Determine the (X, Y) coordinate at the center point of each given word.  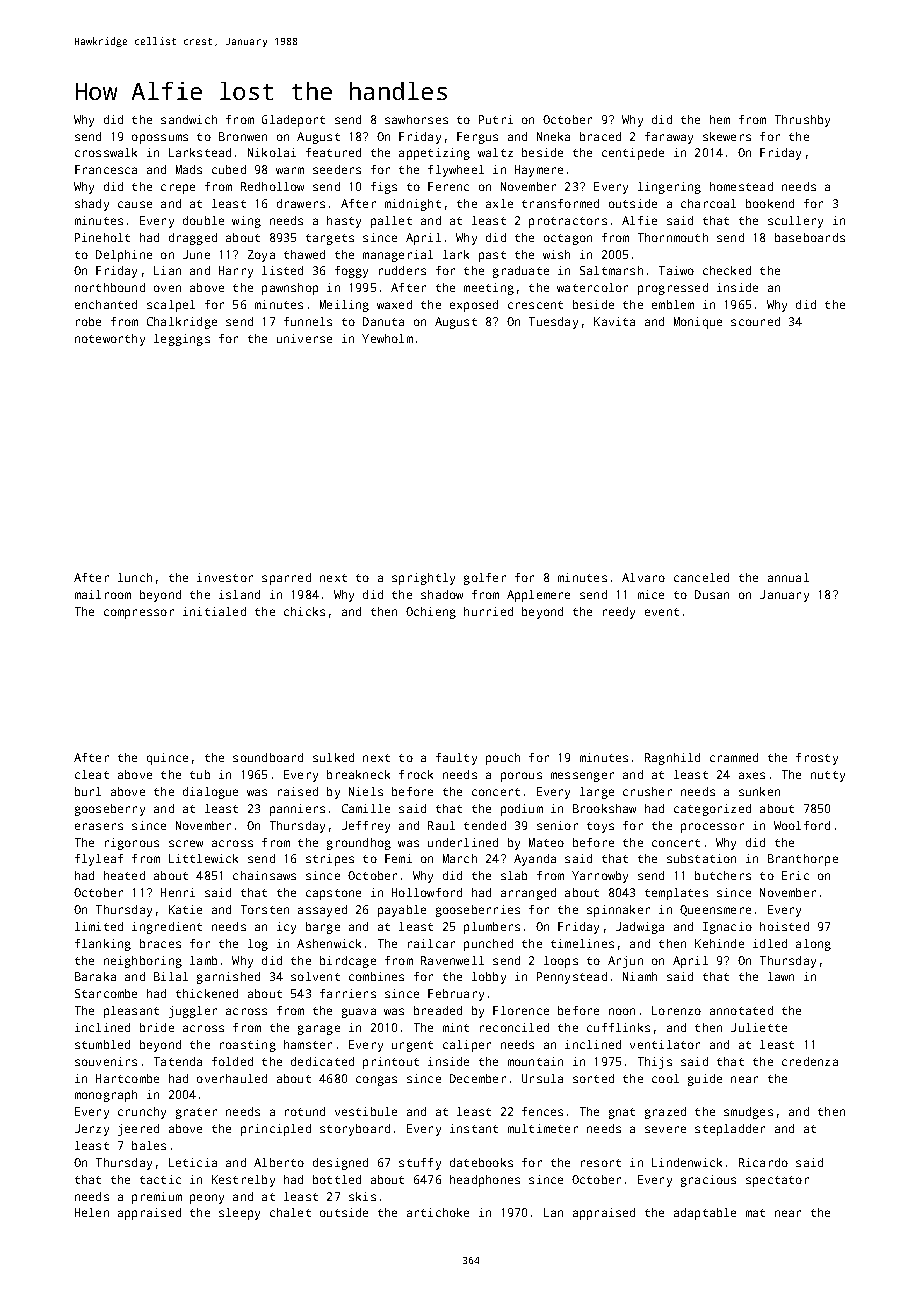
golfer (485, 579)
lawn (781, 976)
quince (167, 759)
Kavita (614, 321)
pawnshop (290, 289)
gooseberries (478, 911)
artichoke (438, 1212)
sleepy (239, 1214)
